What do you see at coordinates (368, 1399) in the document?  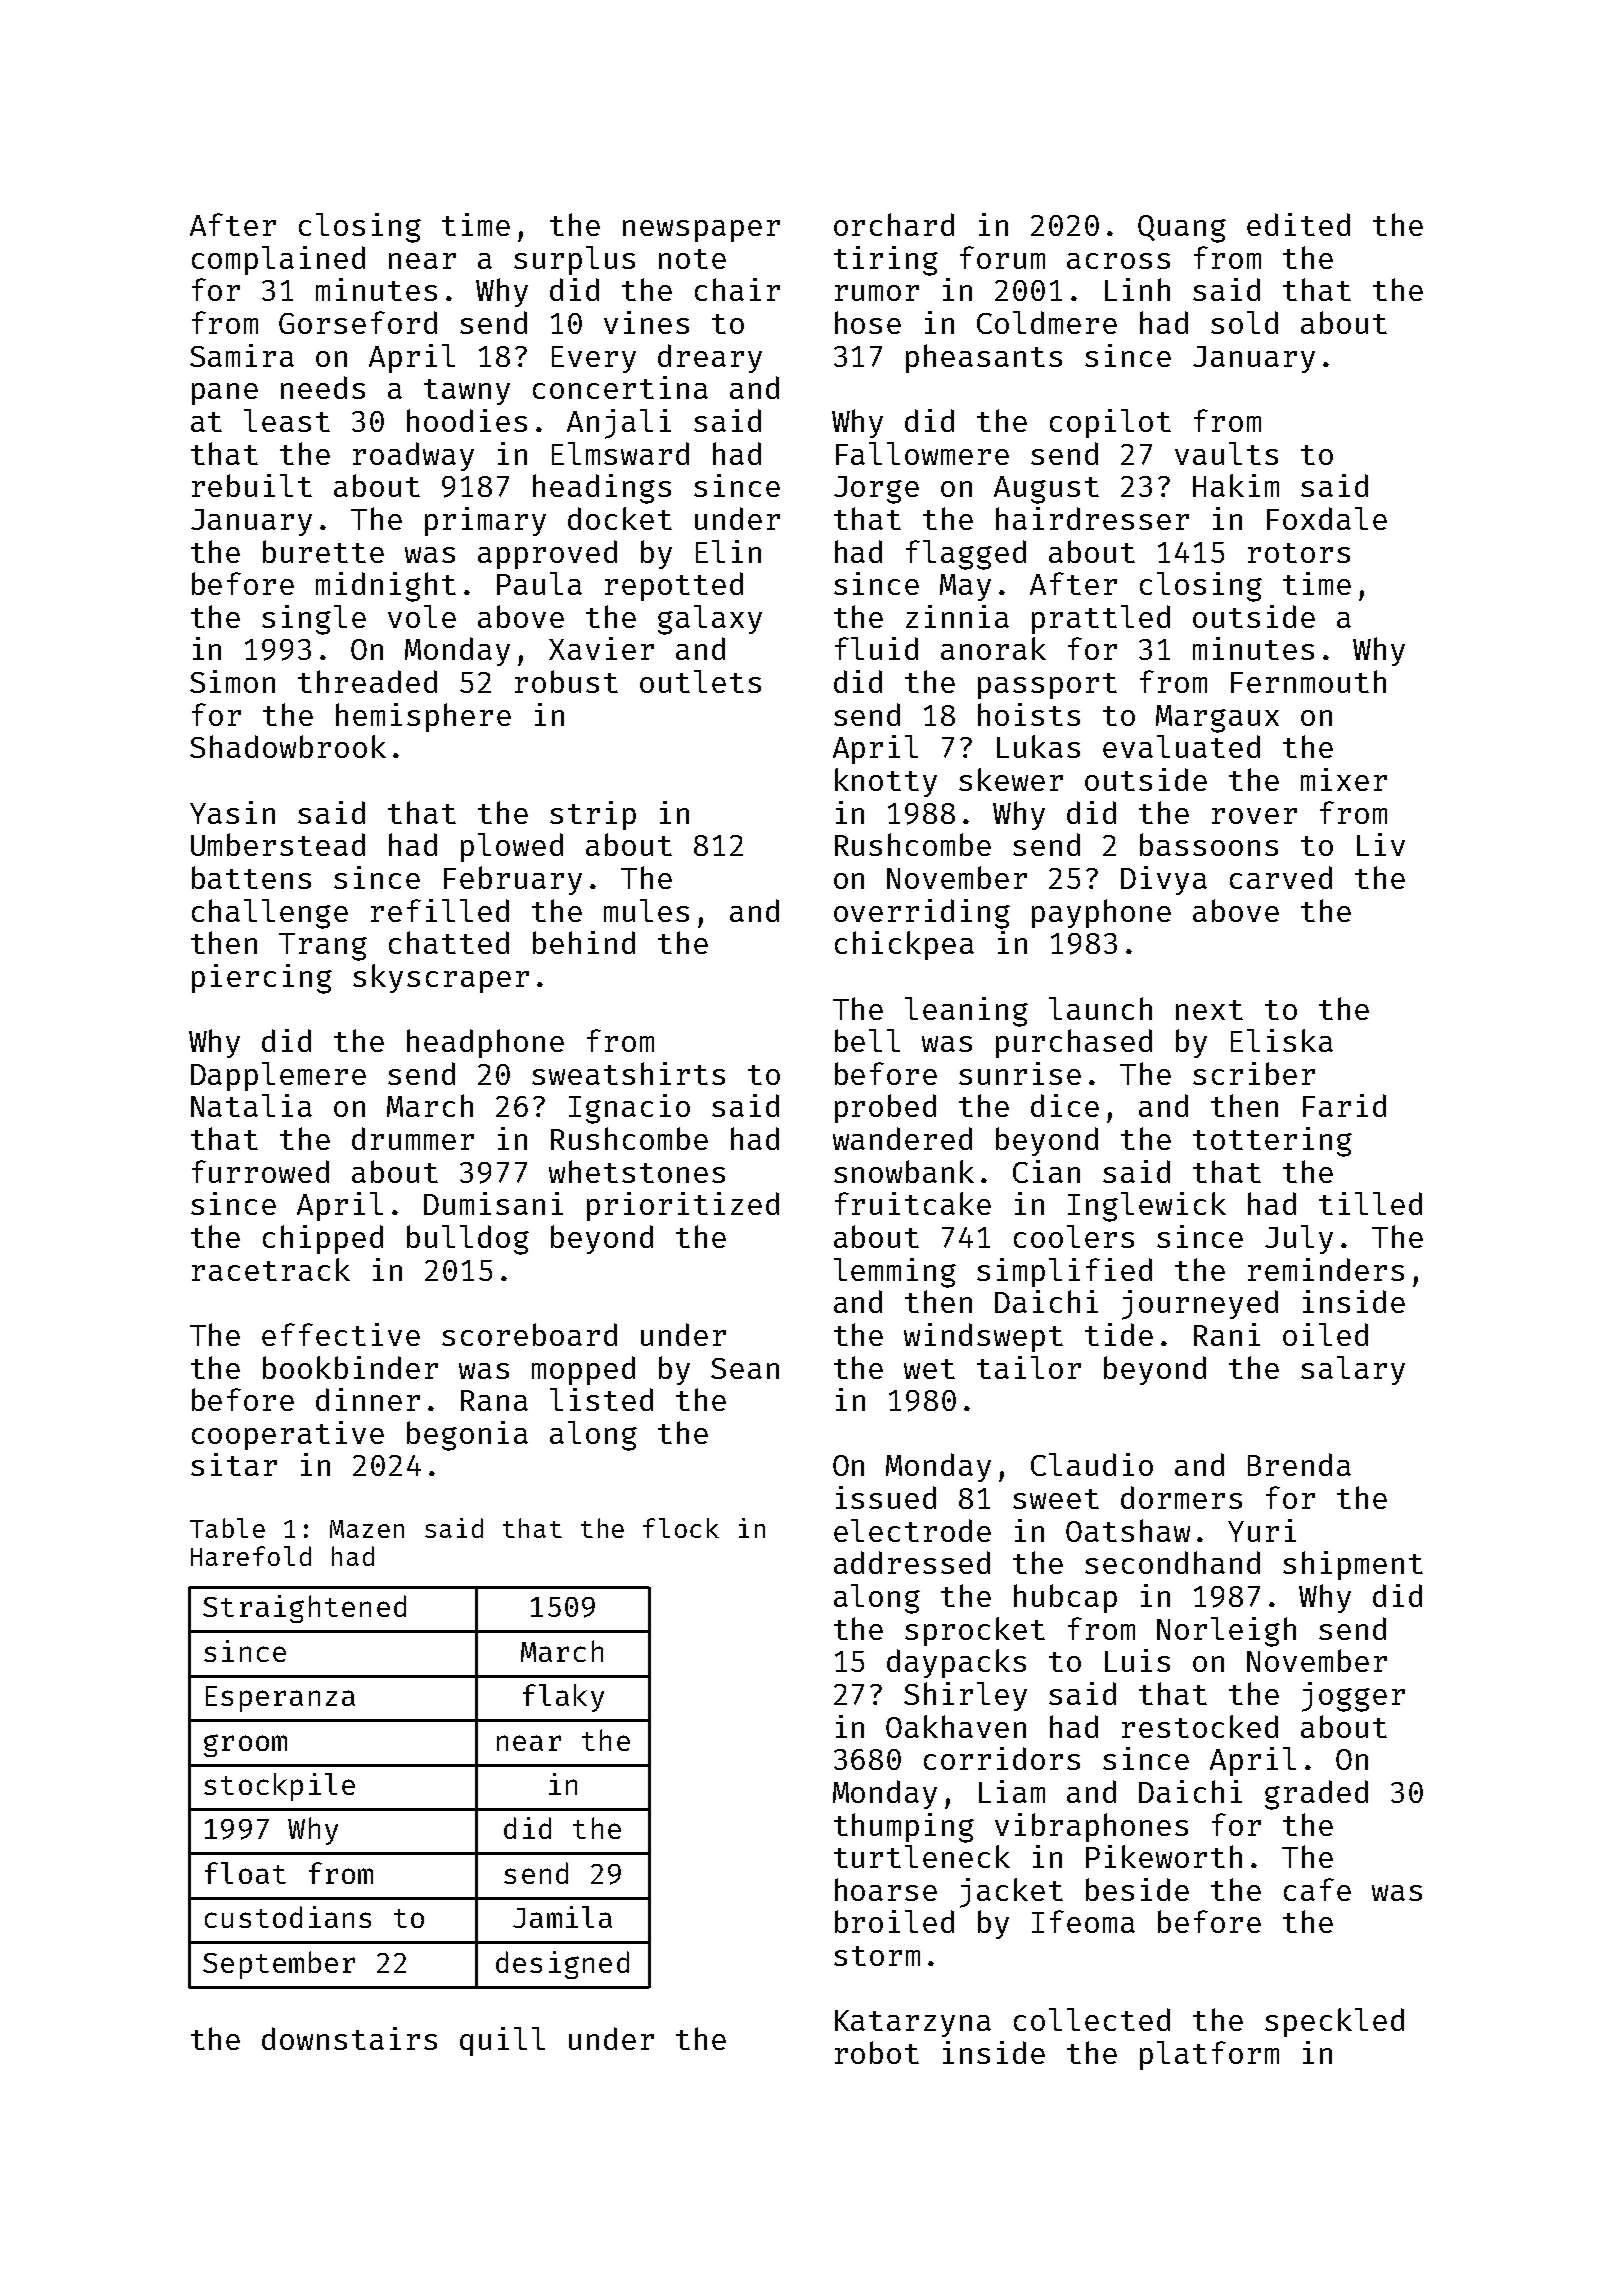 I see `dinner` at bounding box center [368, 1399].
